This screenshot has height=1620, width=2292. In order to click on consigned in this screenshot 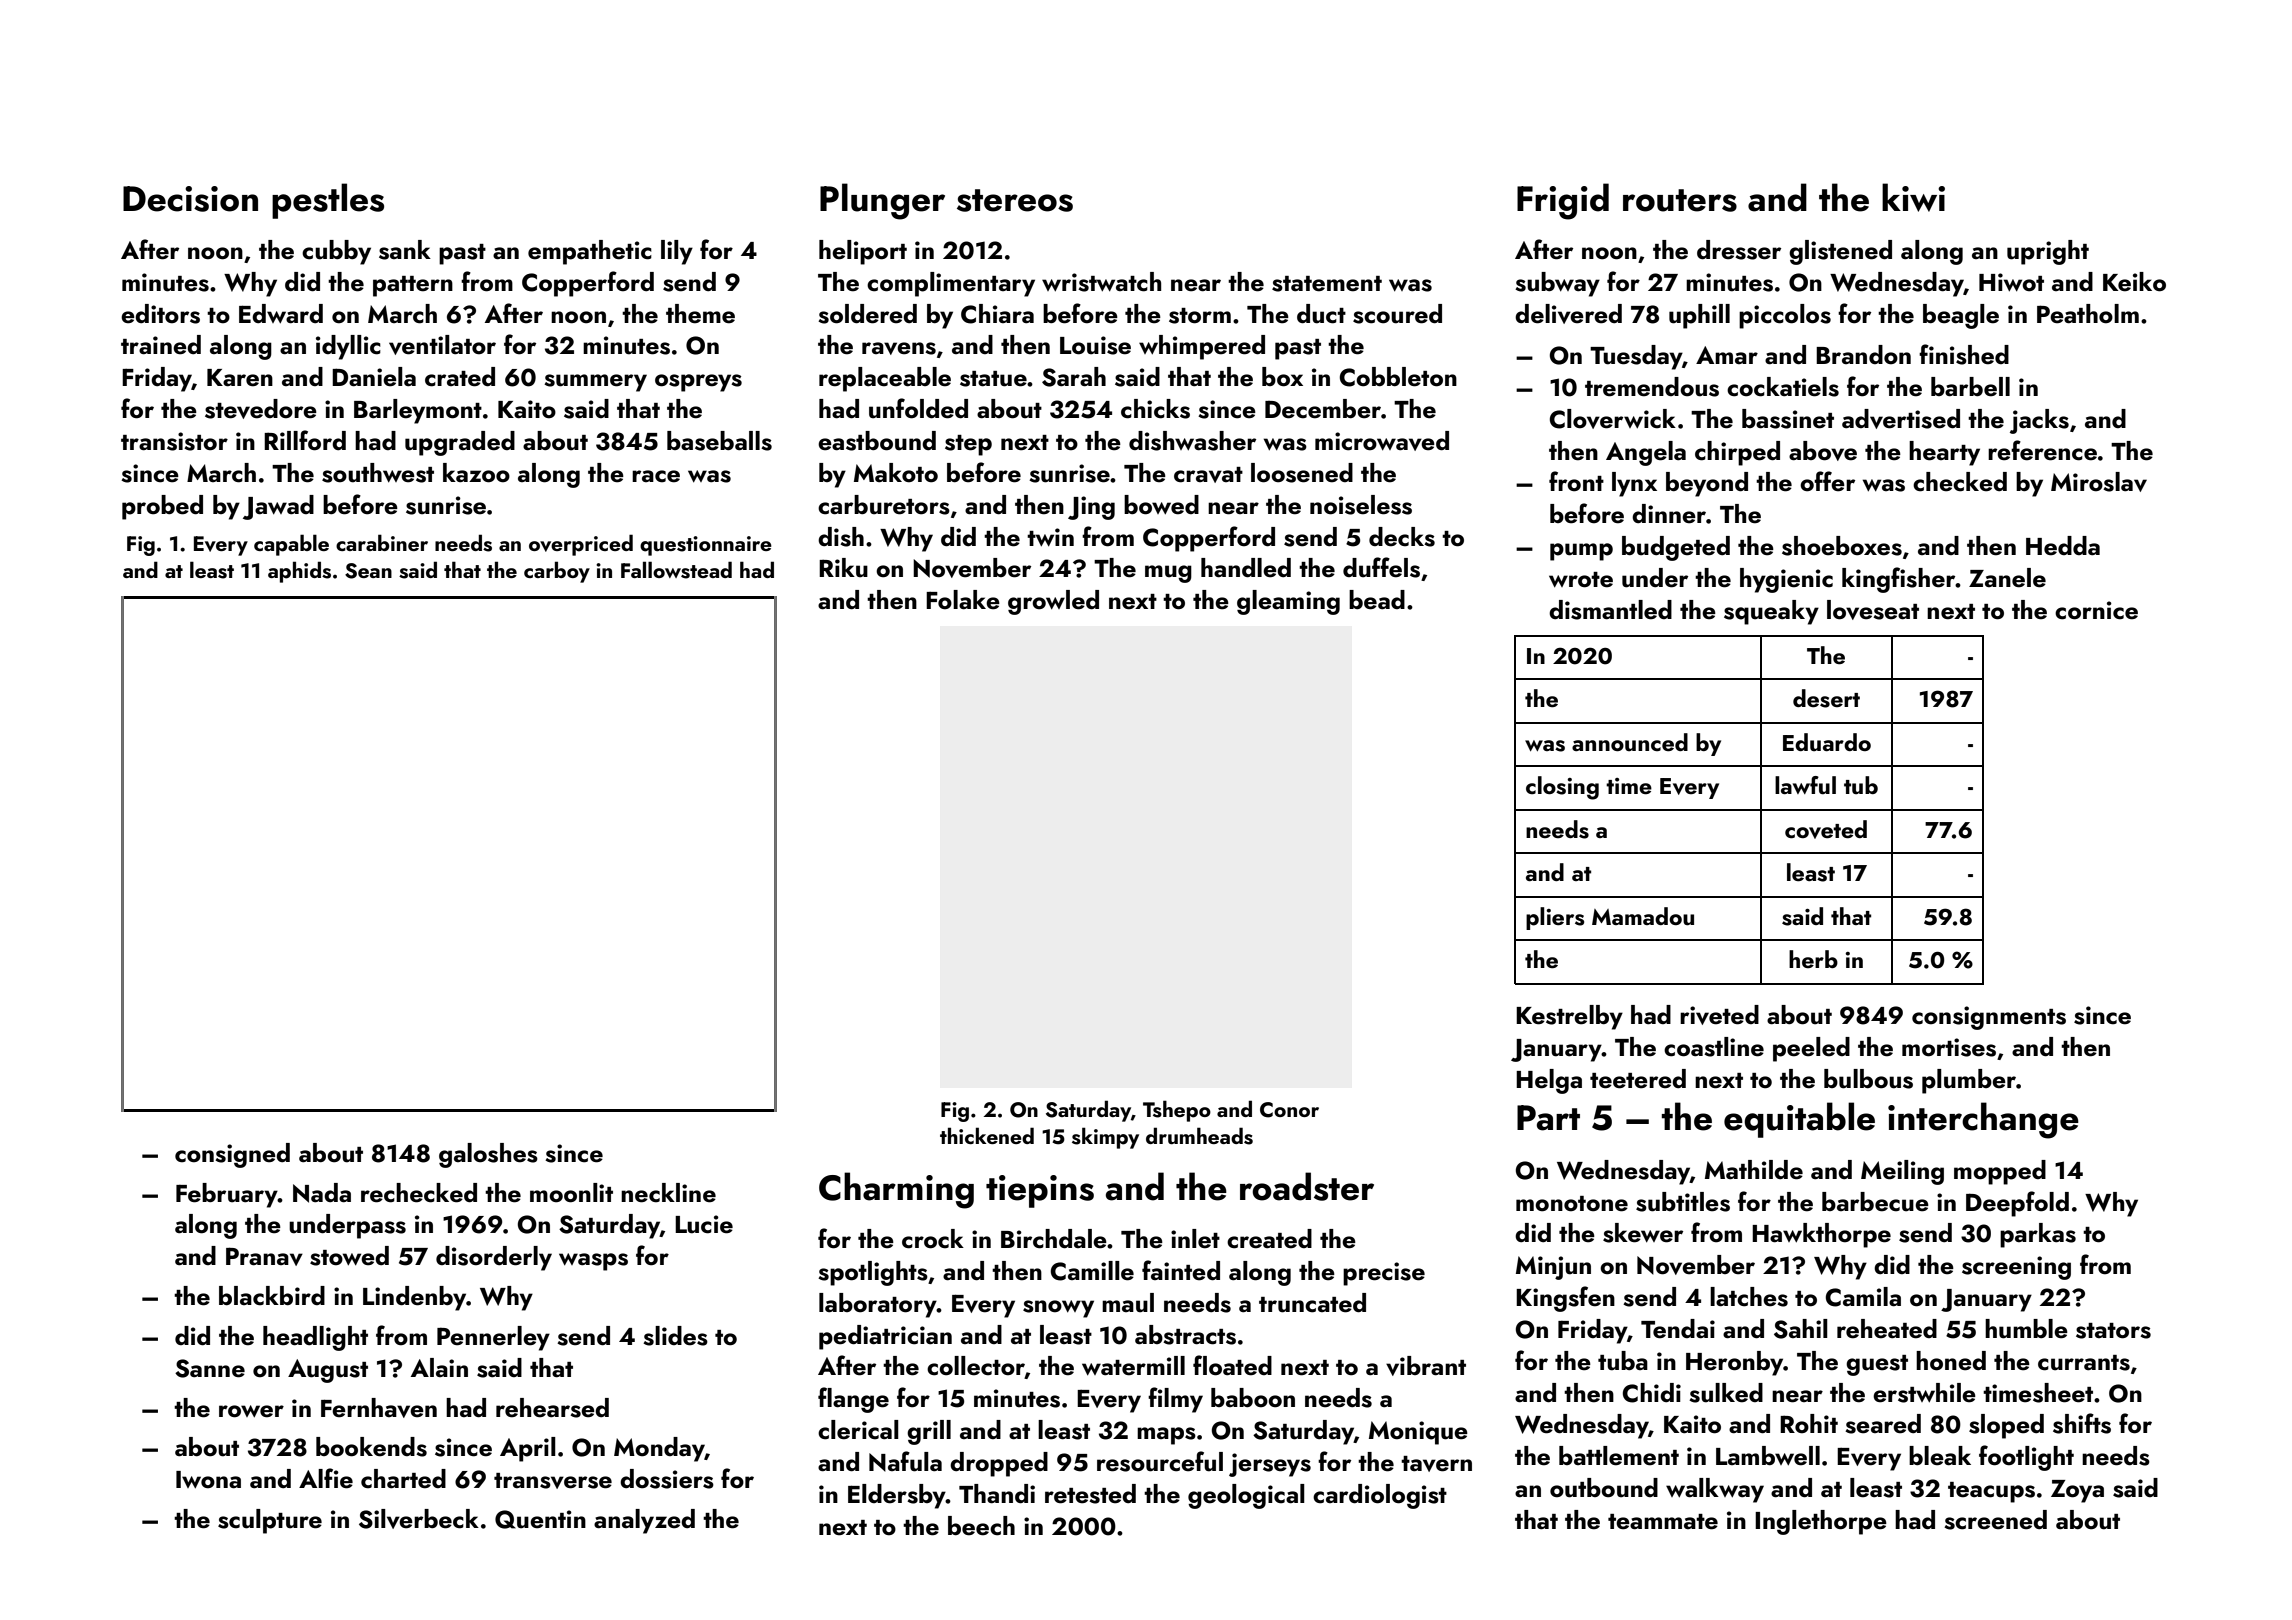, I will do `click(232, 1155)`.
